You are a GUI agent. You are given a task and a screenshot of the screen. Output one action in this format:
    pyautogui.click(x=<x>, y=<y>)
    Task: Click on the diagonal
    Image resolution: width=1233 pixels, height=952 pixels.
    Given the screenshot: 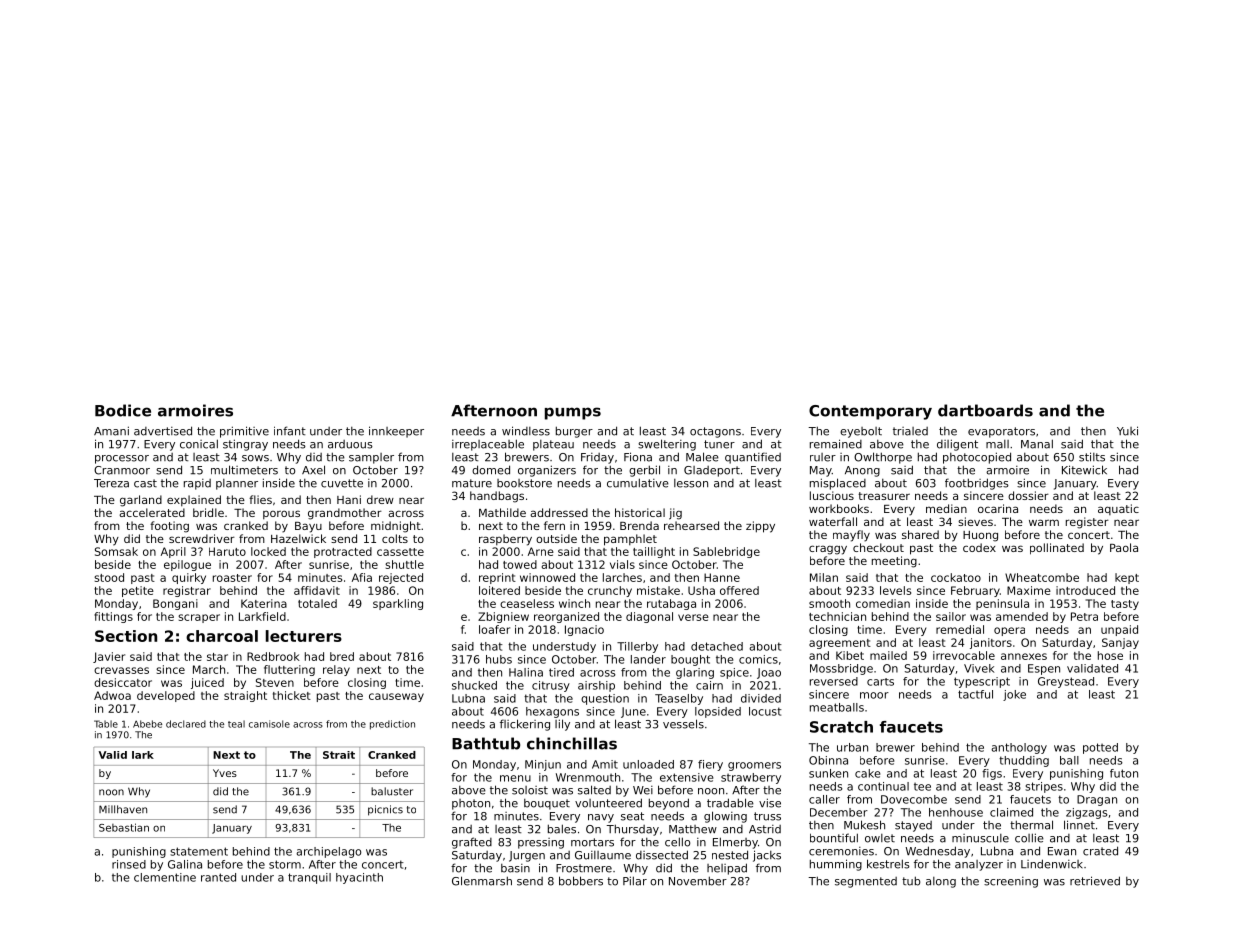 What is the action you would take?
    pyautogui.click(x=649, y=617)
